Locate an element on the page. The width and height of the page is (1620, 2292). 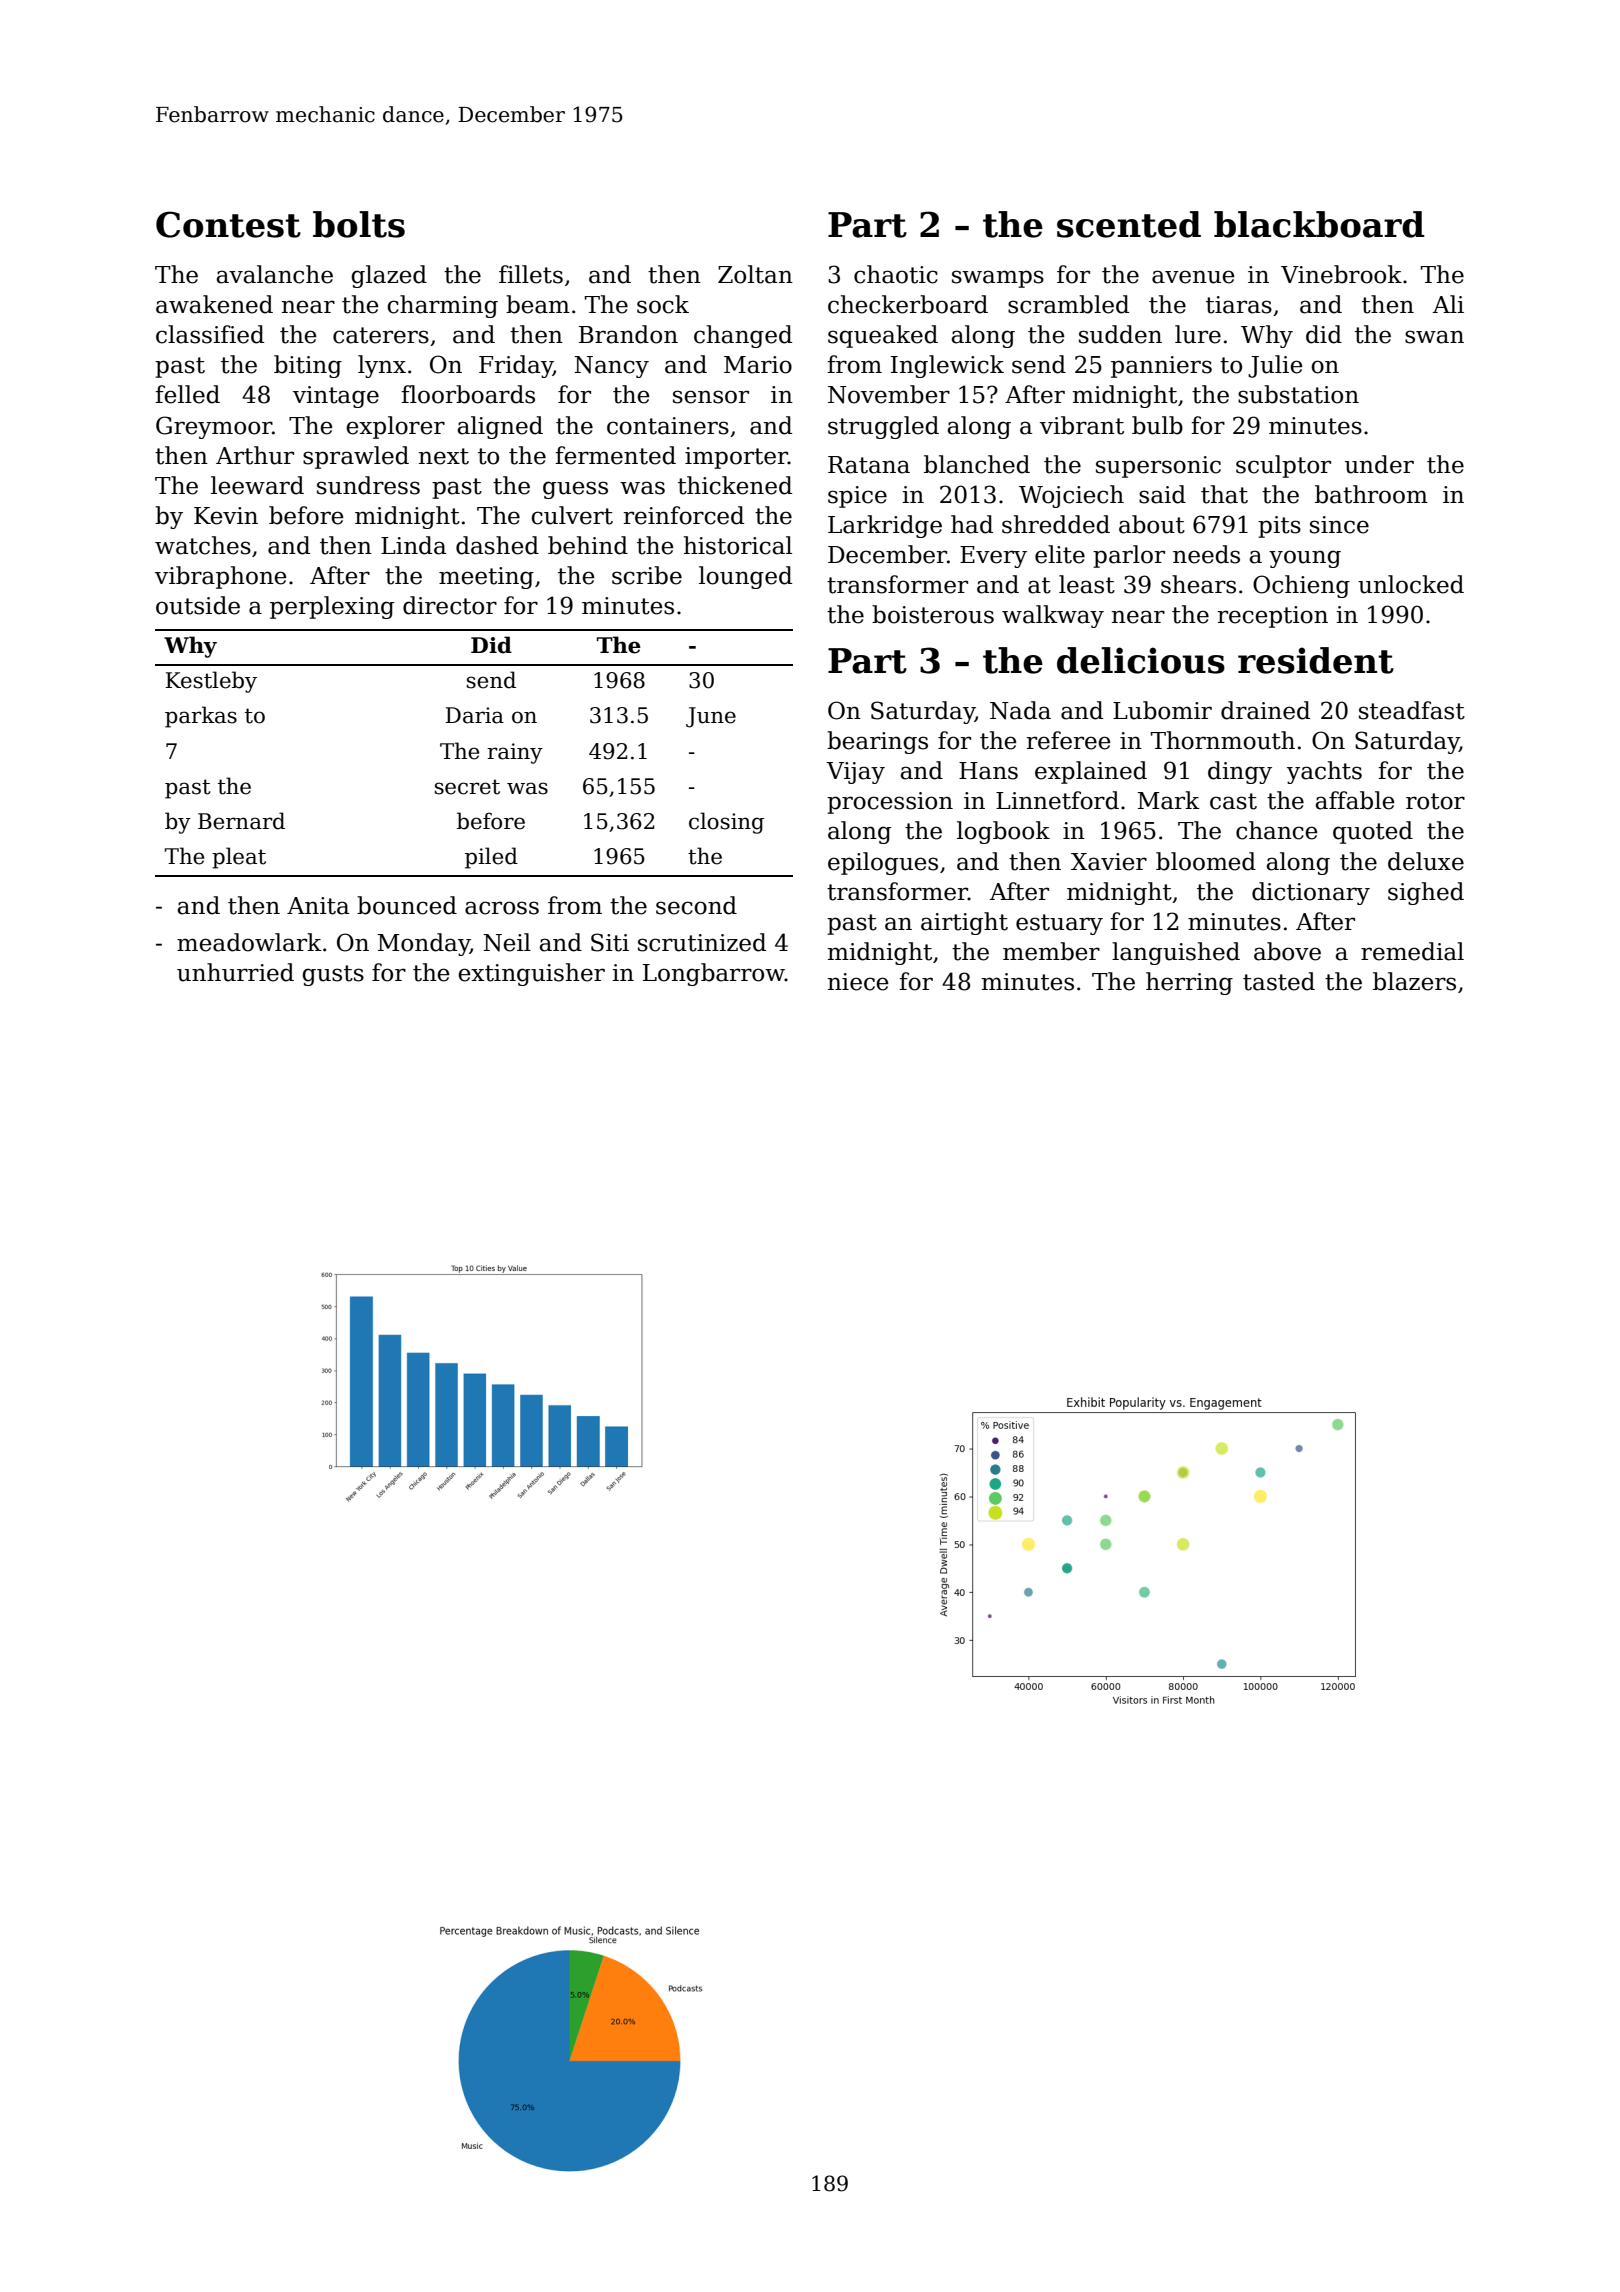
meadowlark is located at coordinates (249, 942).
